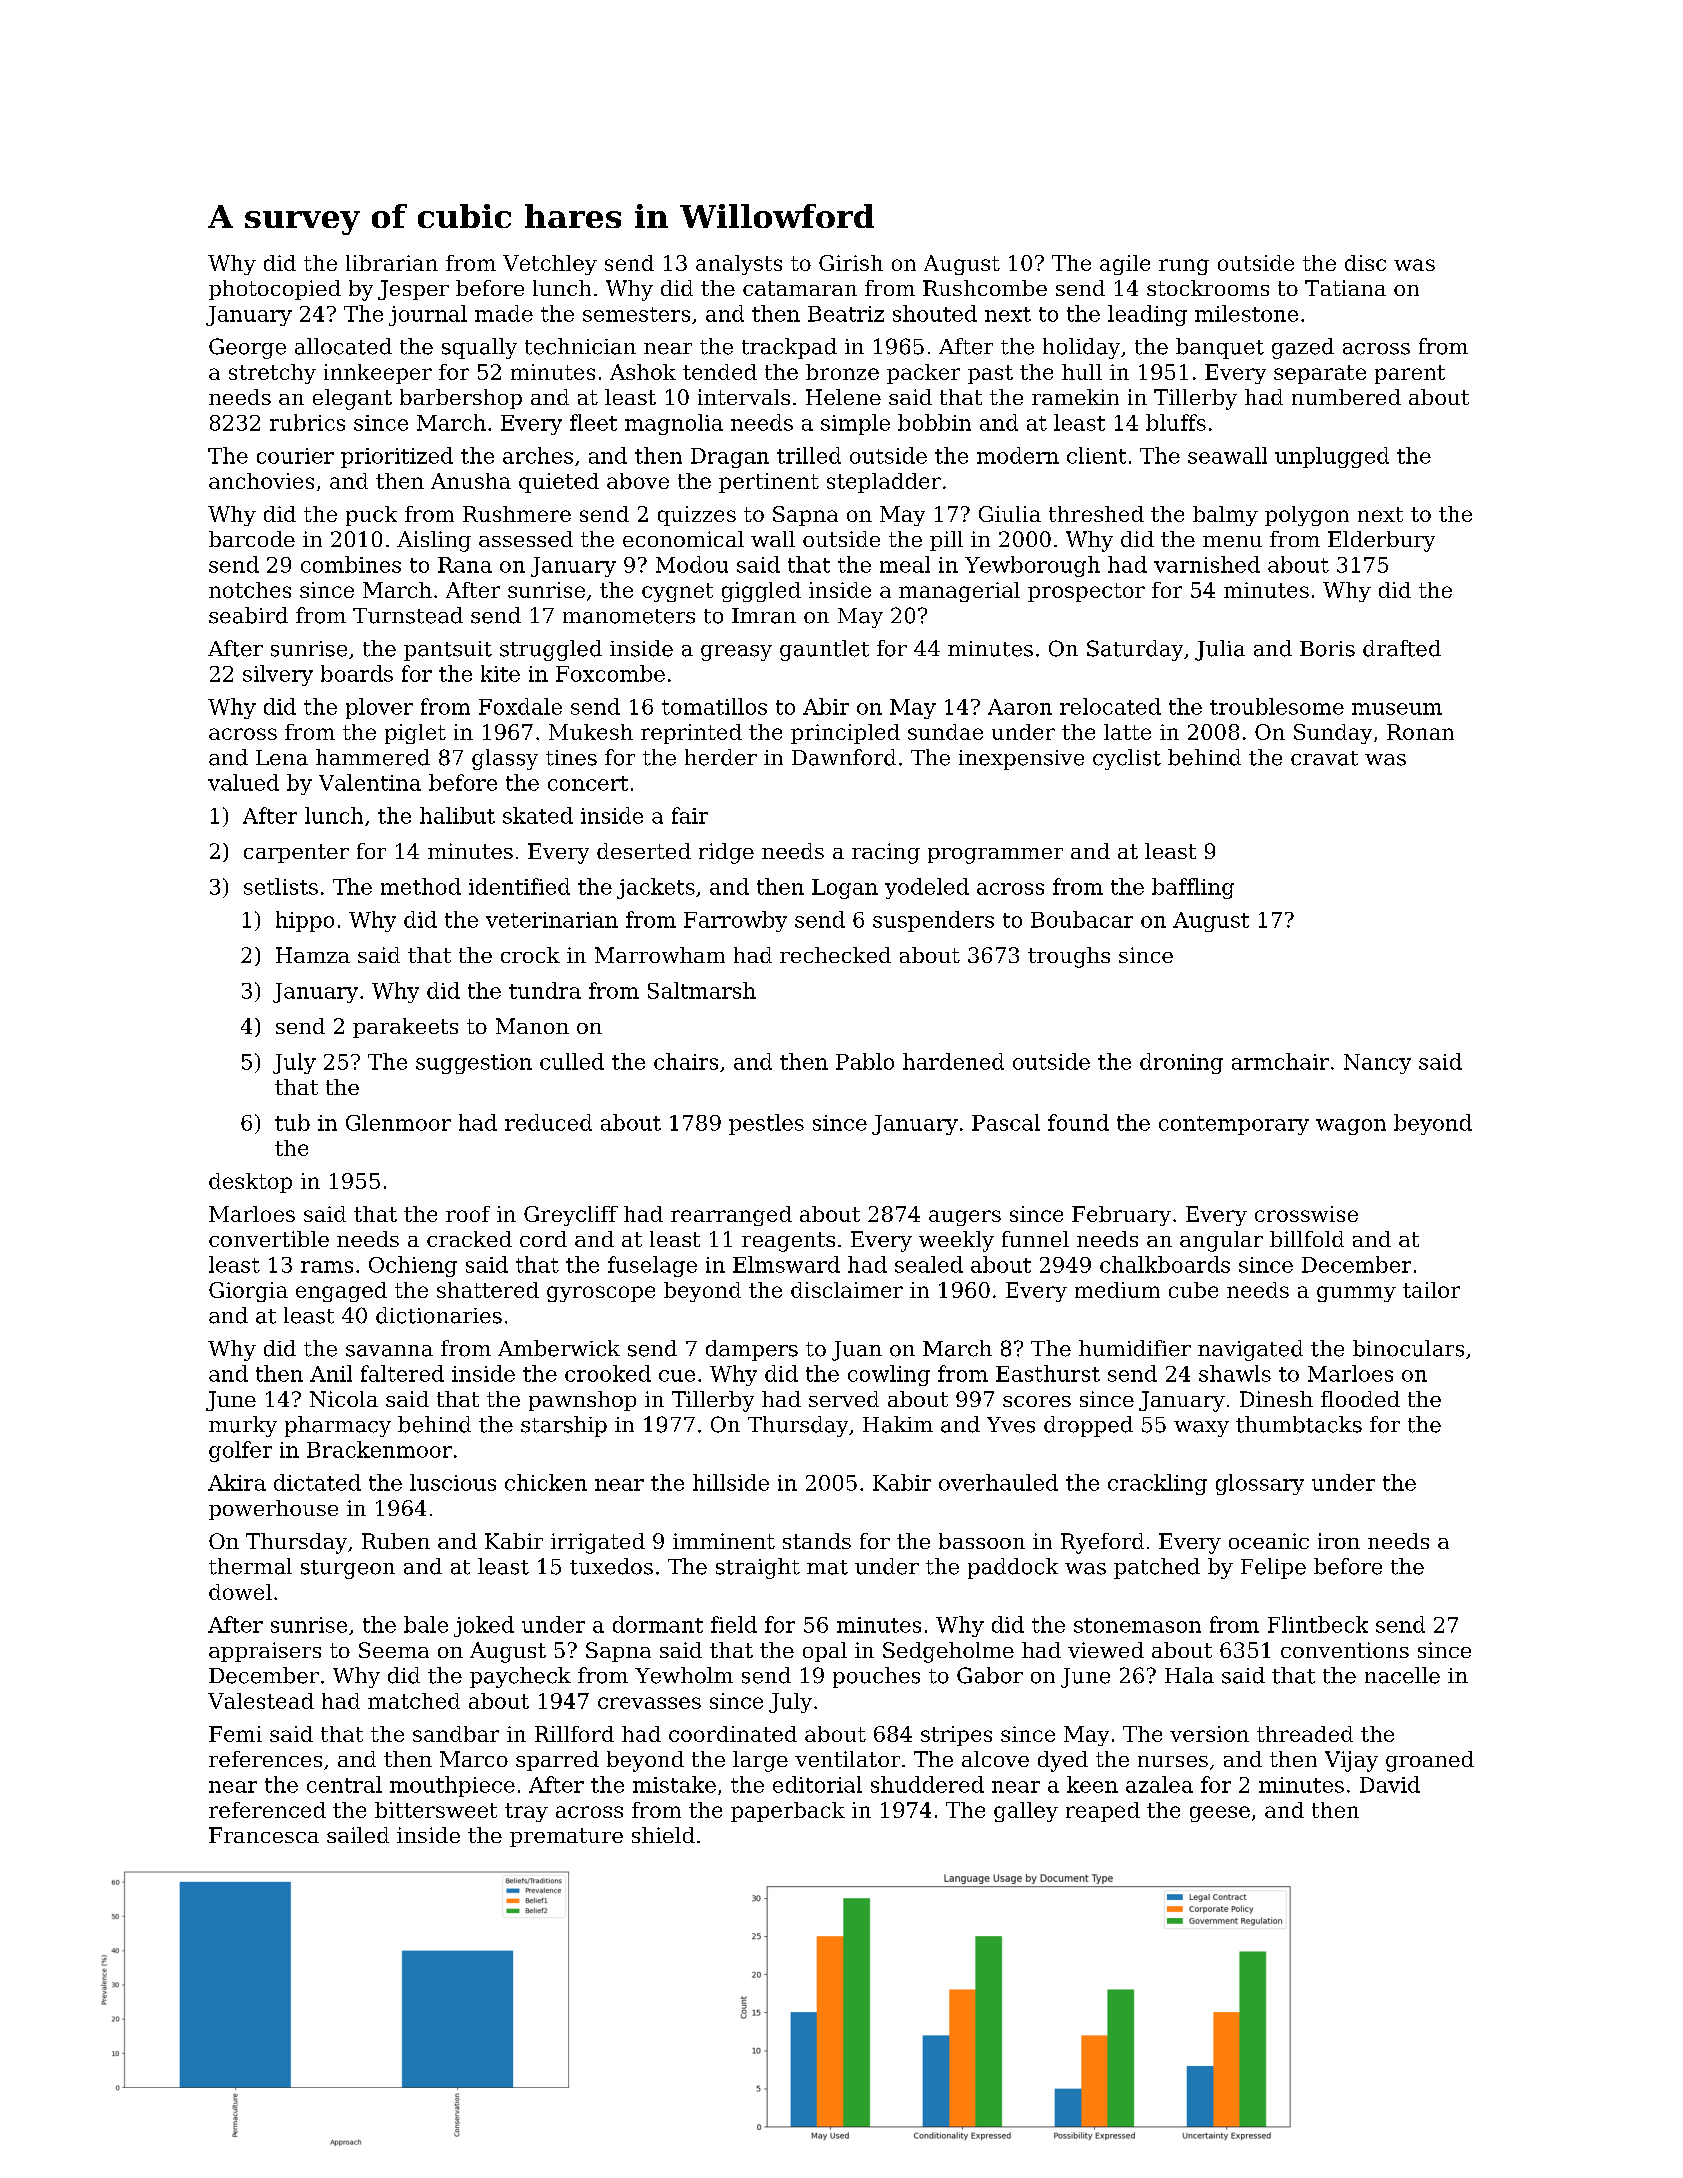  I want to click on joked, so click(484, 1626).
